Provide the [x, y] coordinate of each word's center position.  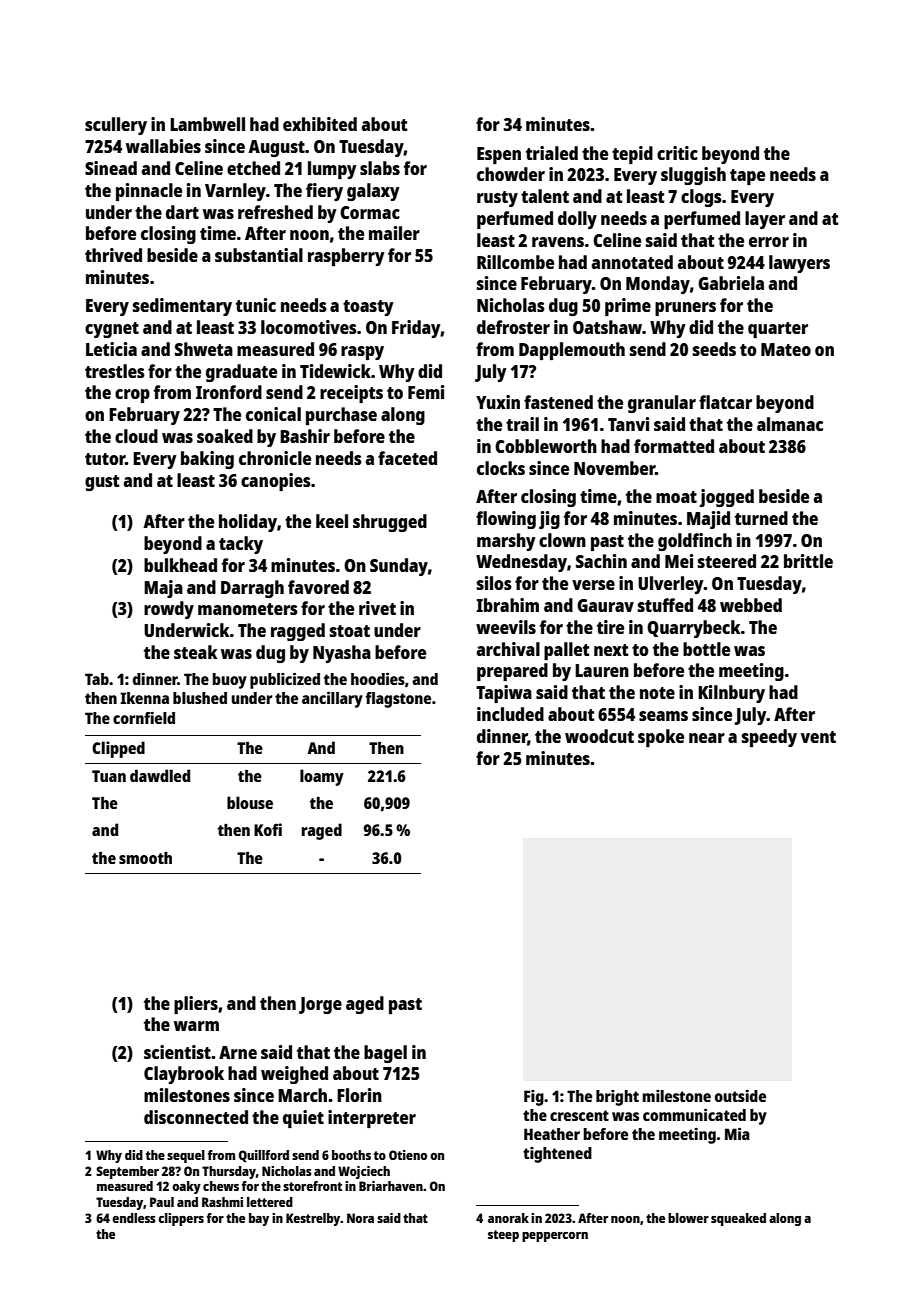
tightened [557, 1155]
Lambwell [207, 124]
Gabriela [731, 283]
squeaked [738, 1219]
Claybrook [184, 1075]
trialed [552, 153]
